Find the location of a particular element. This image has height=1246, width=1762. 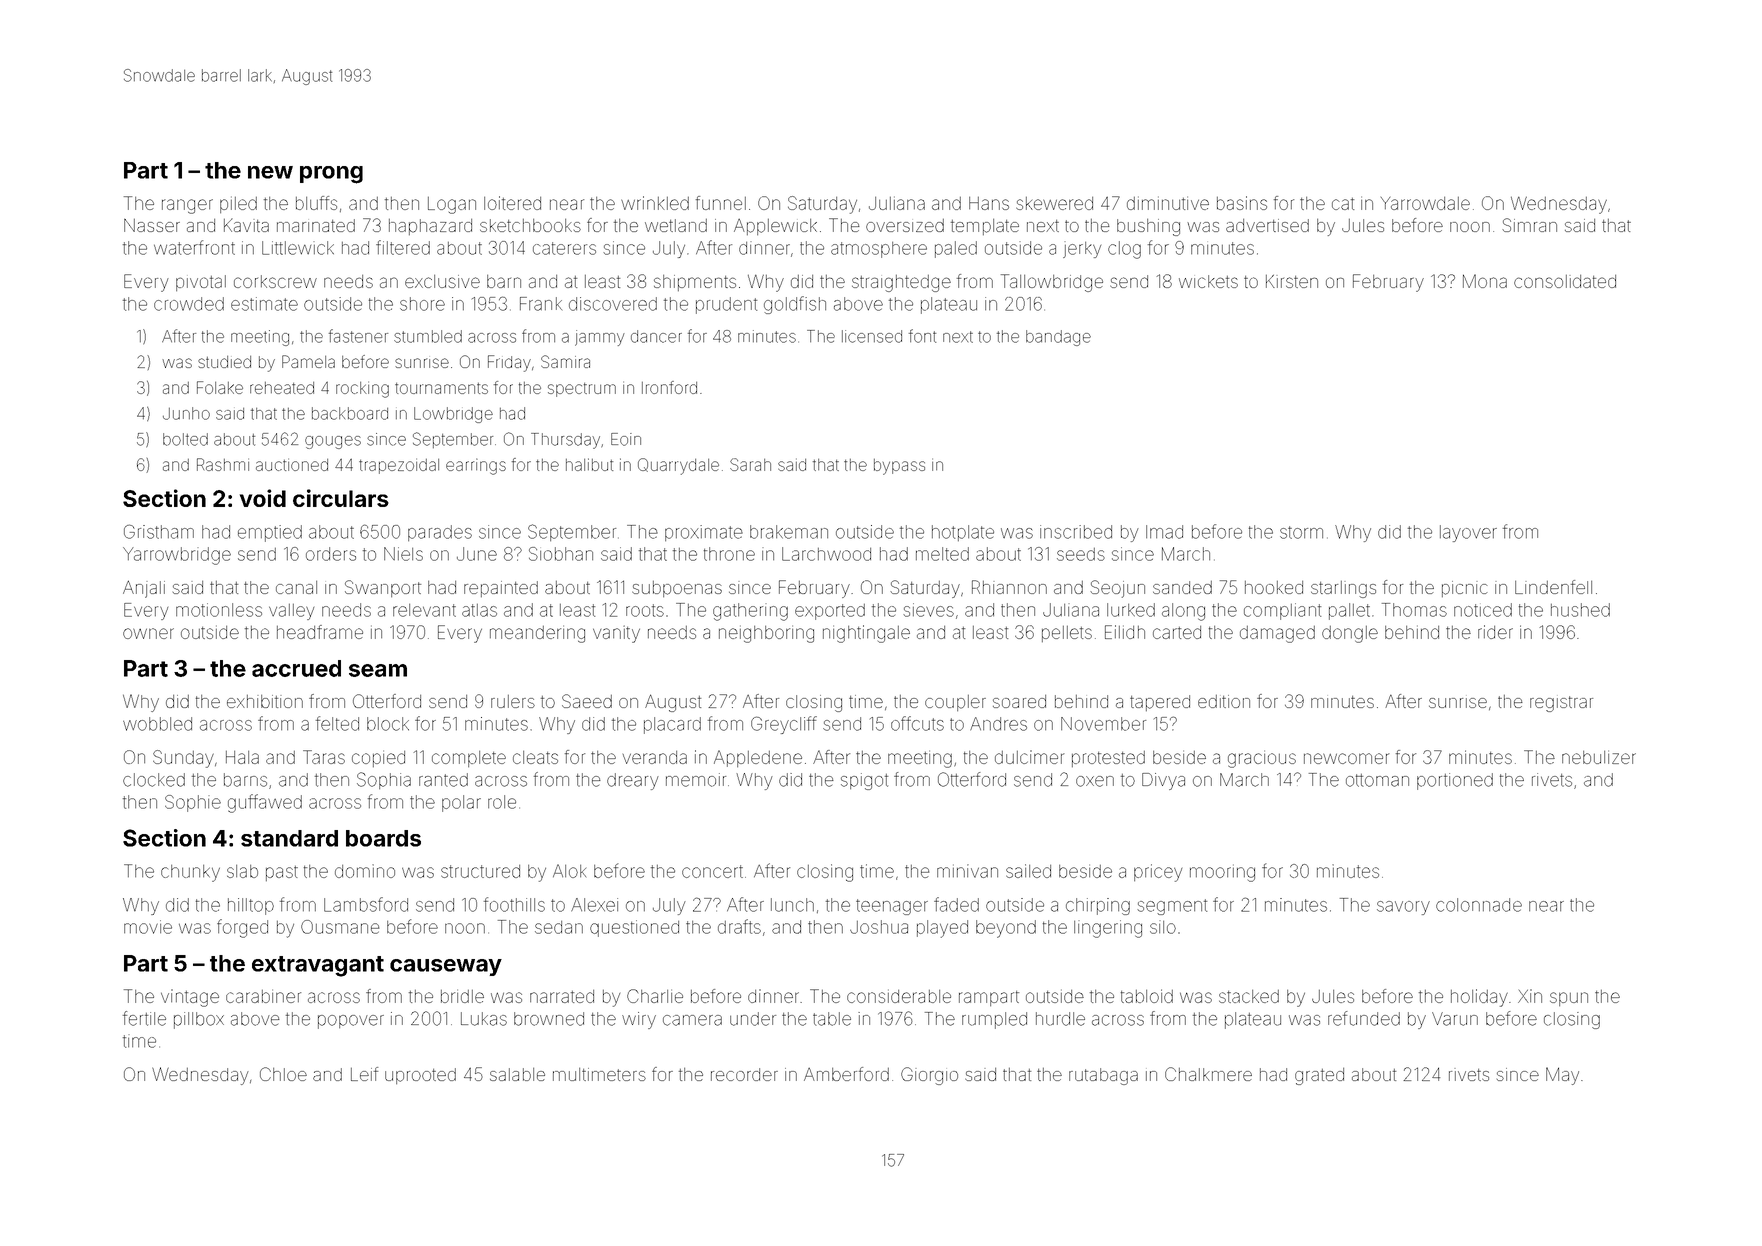

chirping is located at coordinates (1098, 906).
